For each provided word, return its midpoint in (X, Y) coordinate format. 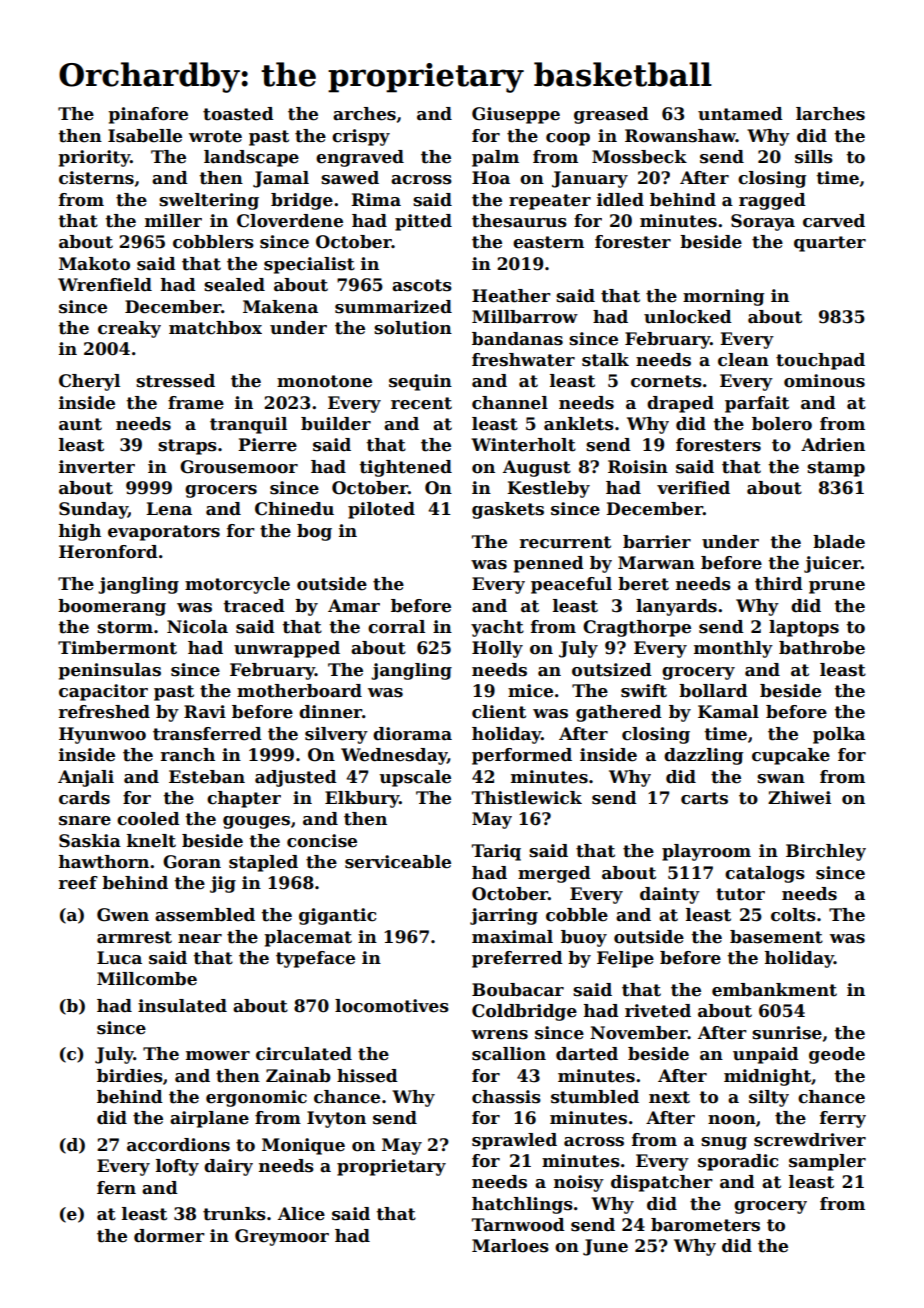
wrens (499, 1035)
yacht (497, 628)
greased (611, 115)
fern (116, 1188)
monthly (733, 649)
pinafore (148, 115)
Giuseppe (516, 115)
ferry (843, 1119)
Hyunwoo (102, 735)
